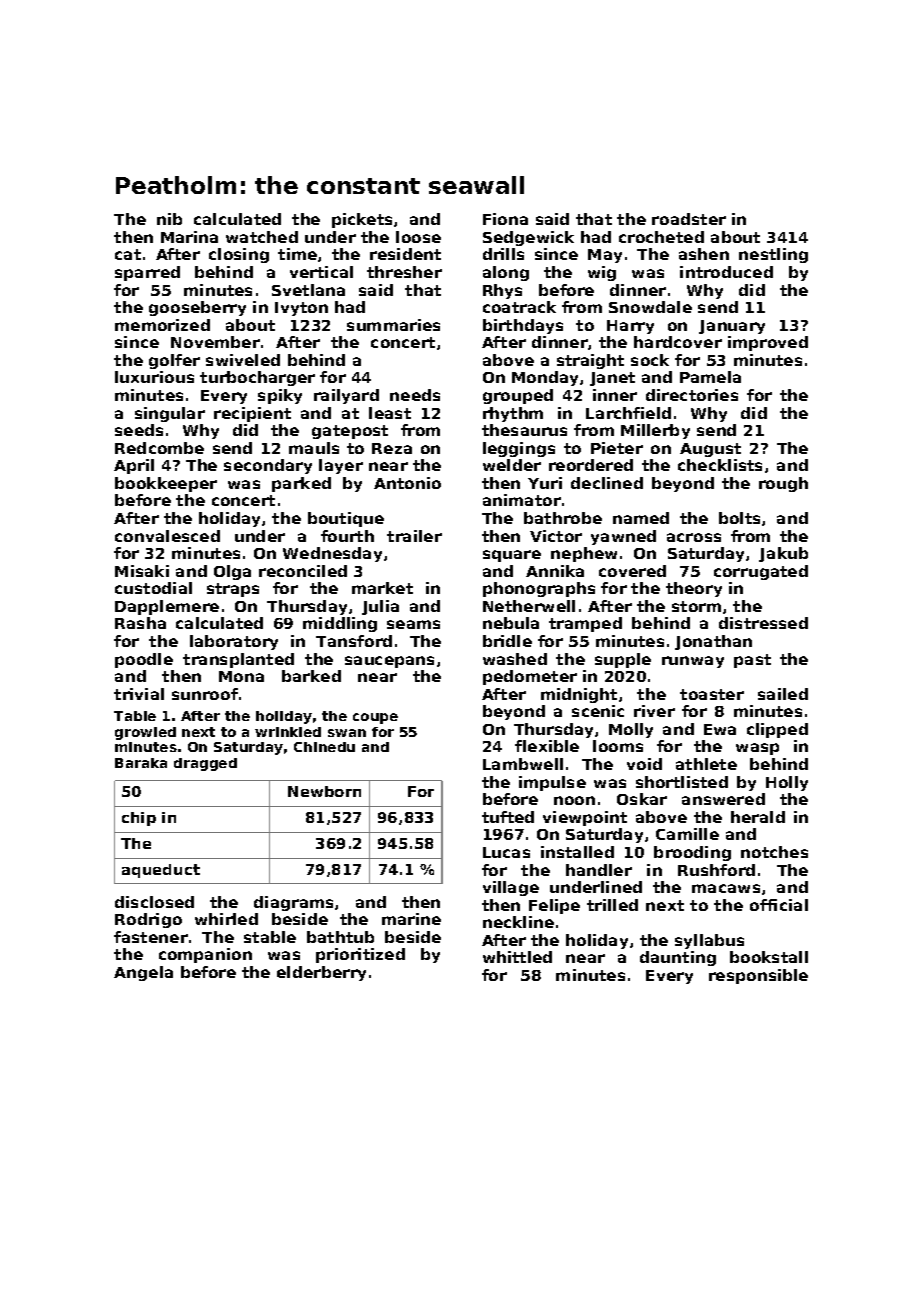  What do you see at coordinates (169, 219) in the screenshot?
I see `nib` at bounding box center [169, 219].
